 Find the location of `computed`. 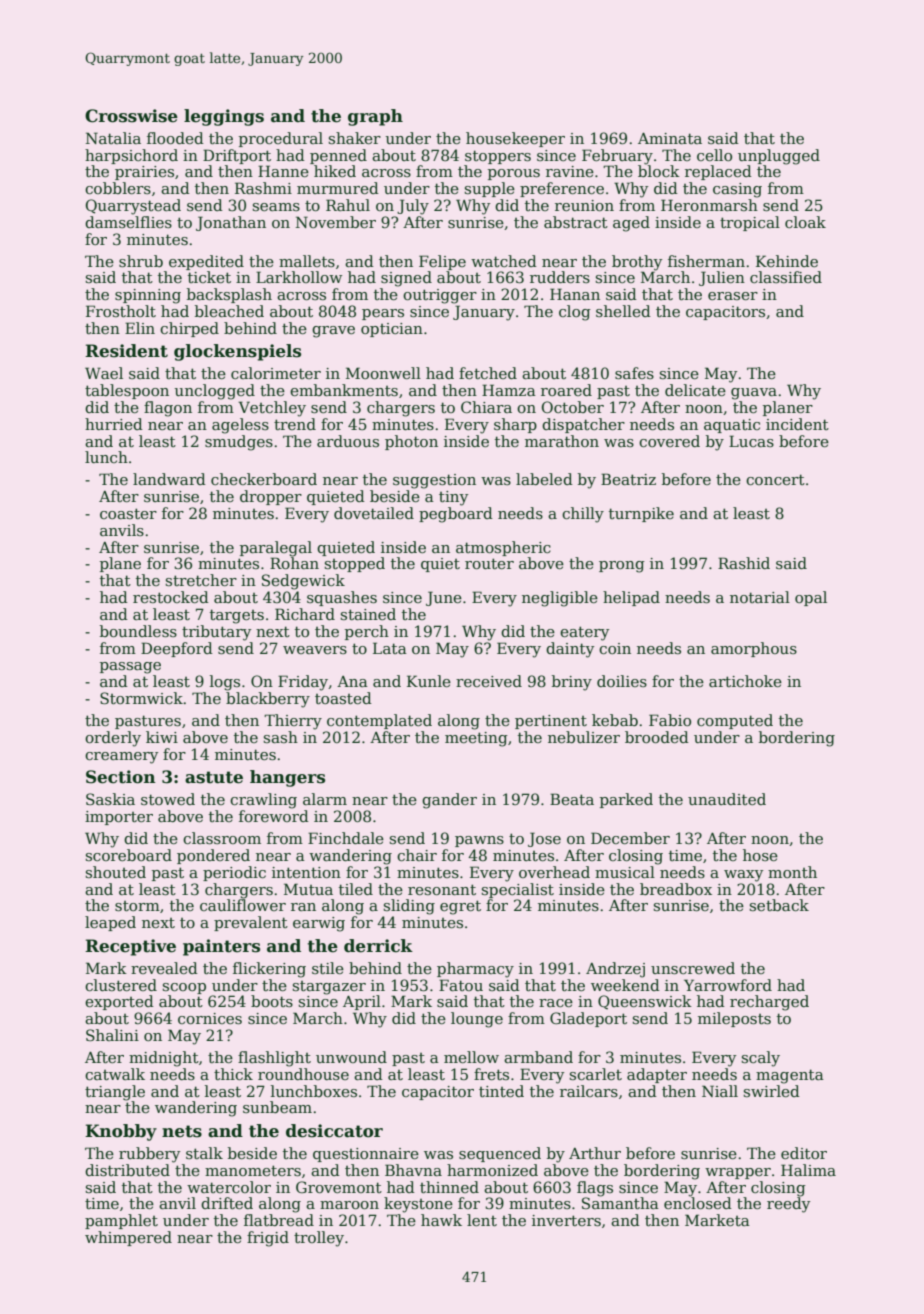

computed is located at coordinates (735, 721).
